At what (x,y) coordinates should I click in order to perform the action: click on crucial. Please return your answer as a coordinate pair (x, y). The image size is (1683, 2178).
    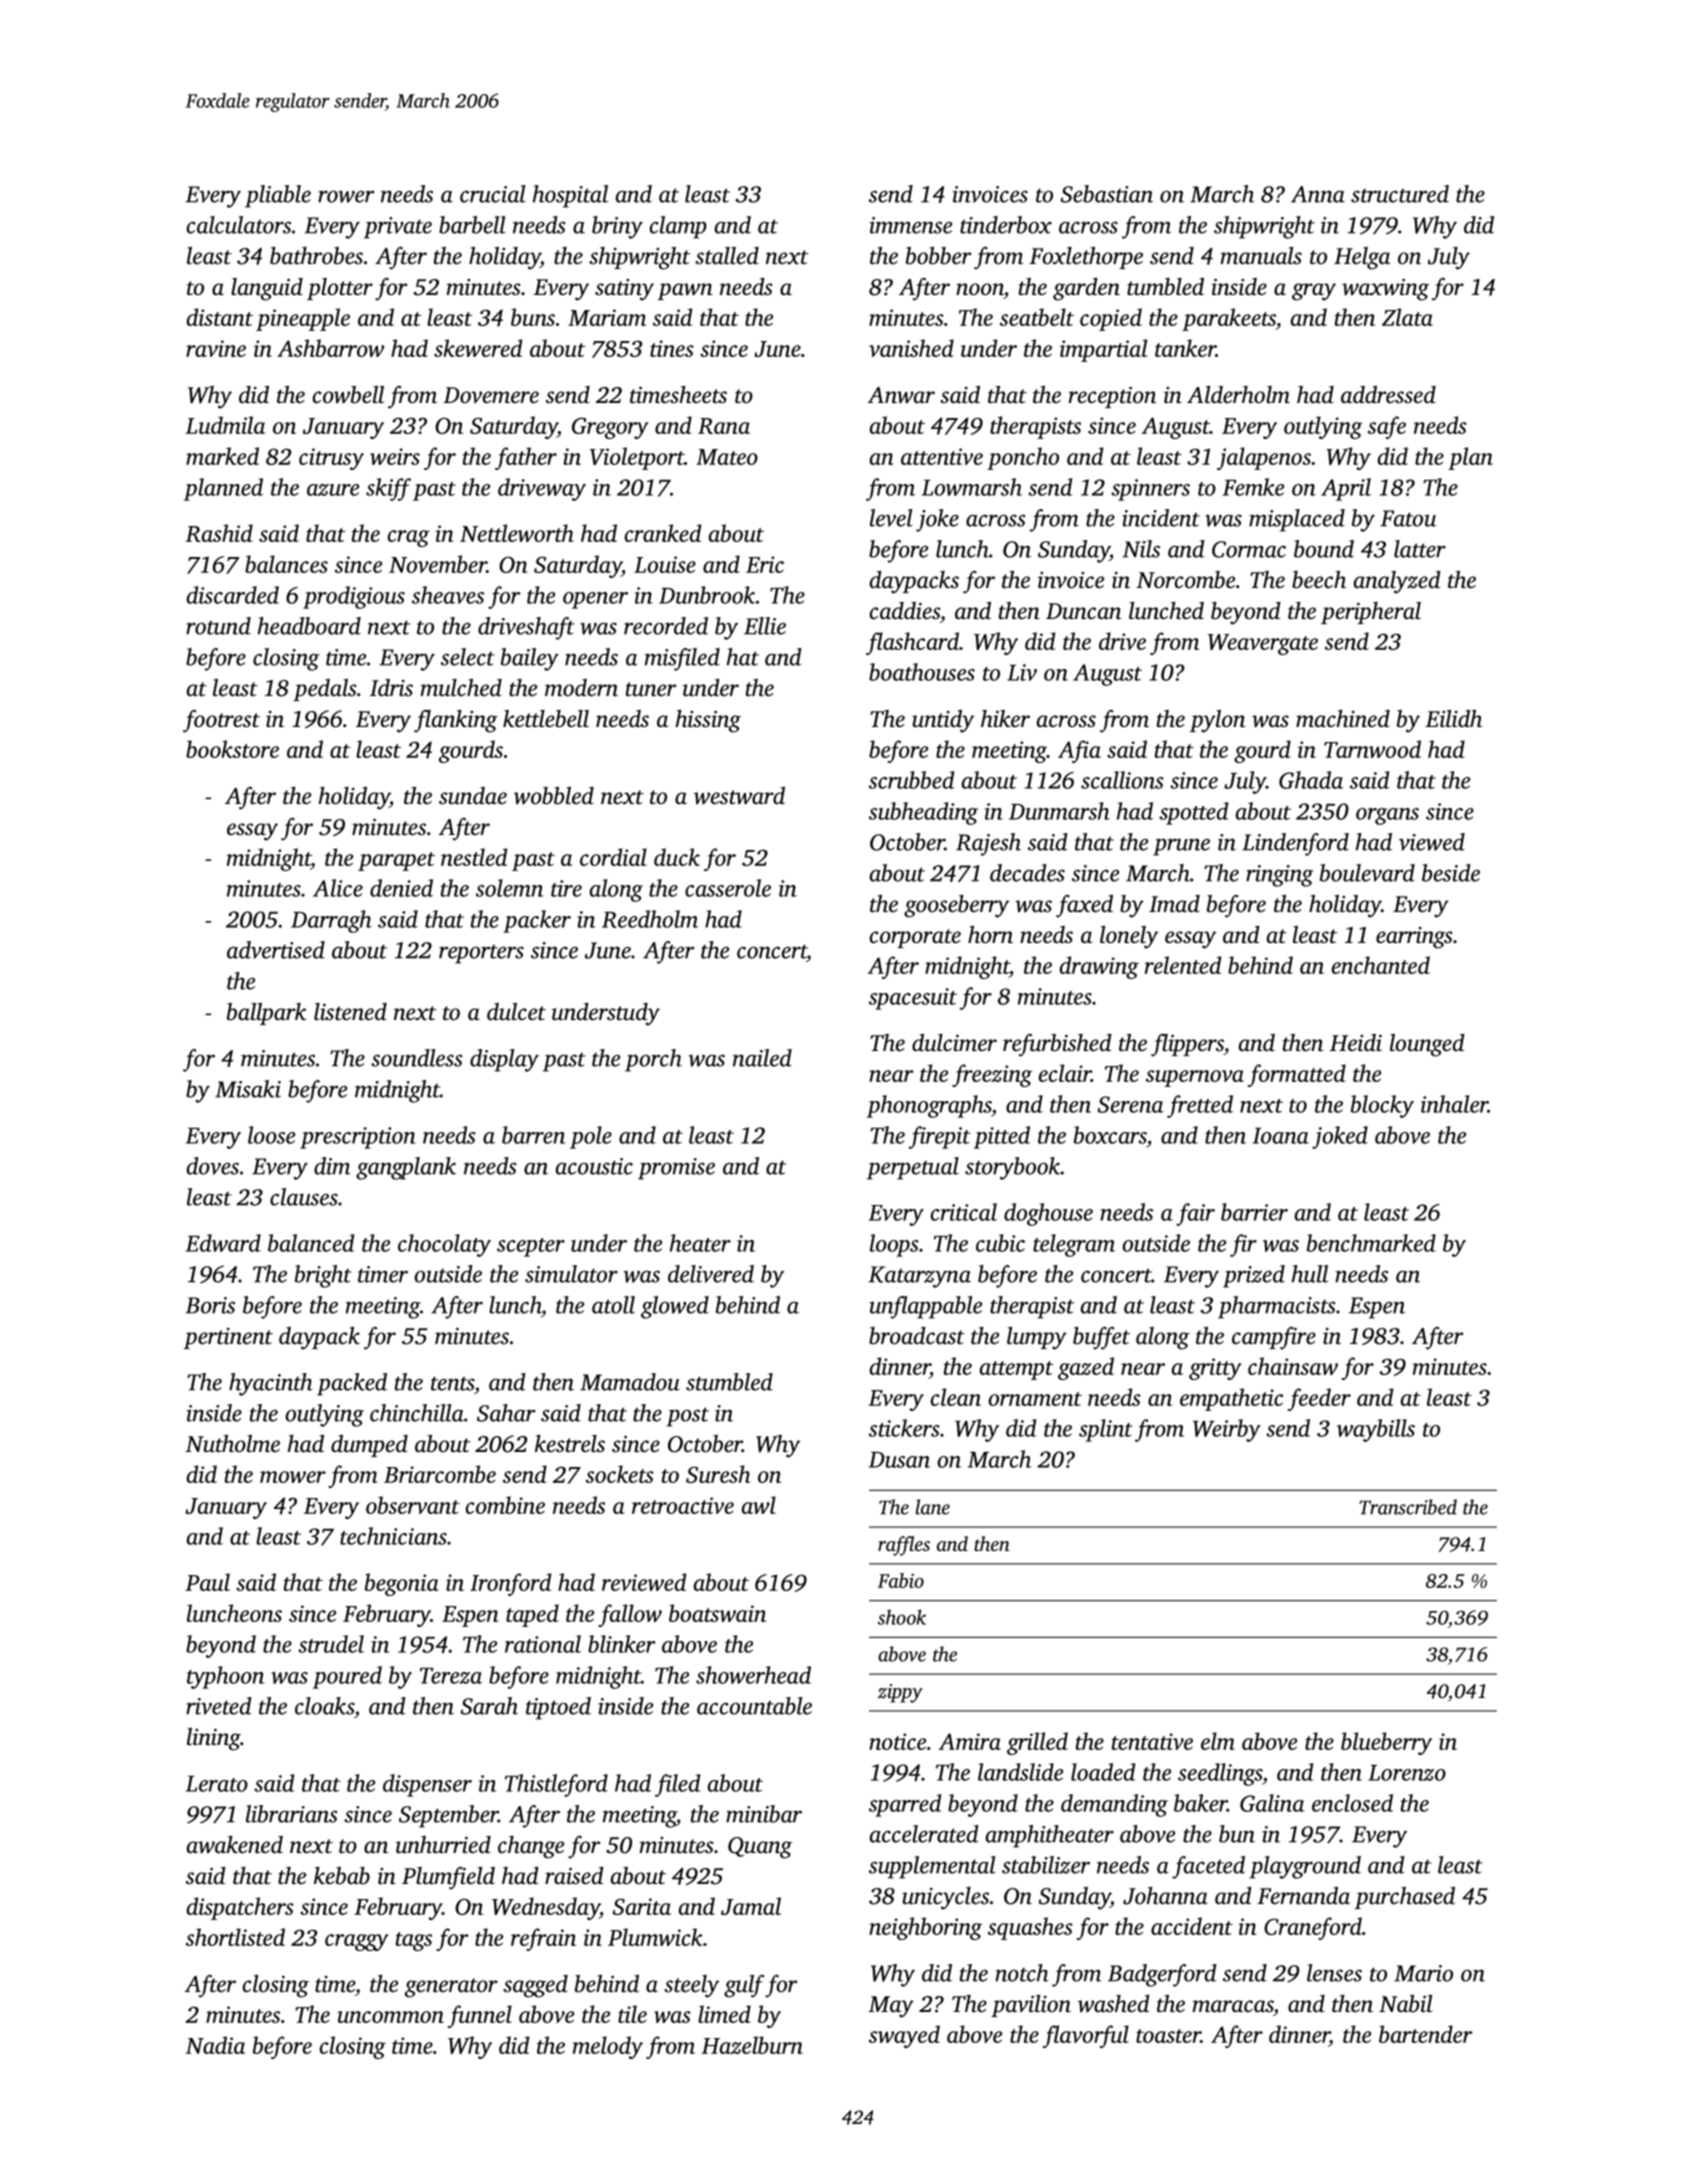
    Looking at the image, I should click on (493, 194).
